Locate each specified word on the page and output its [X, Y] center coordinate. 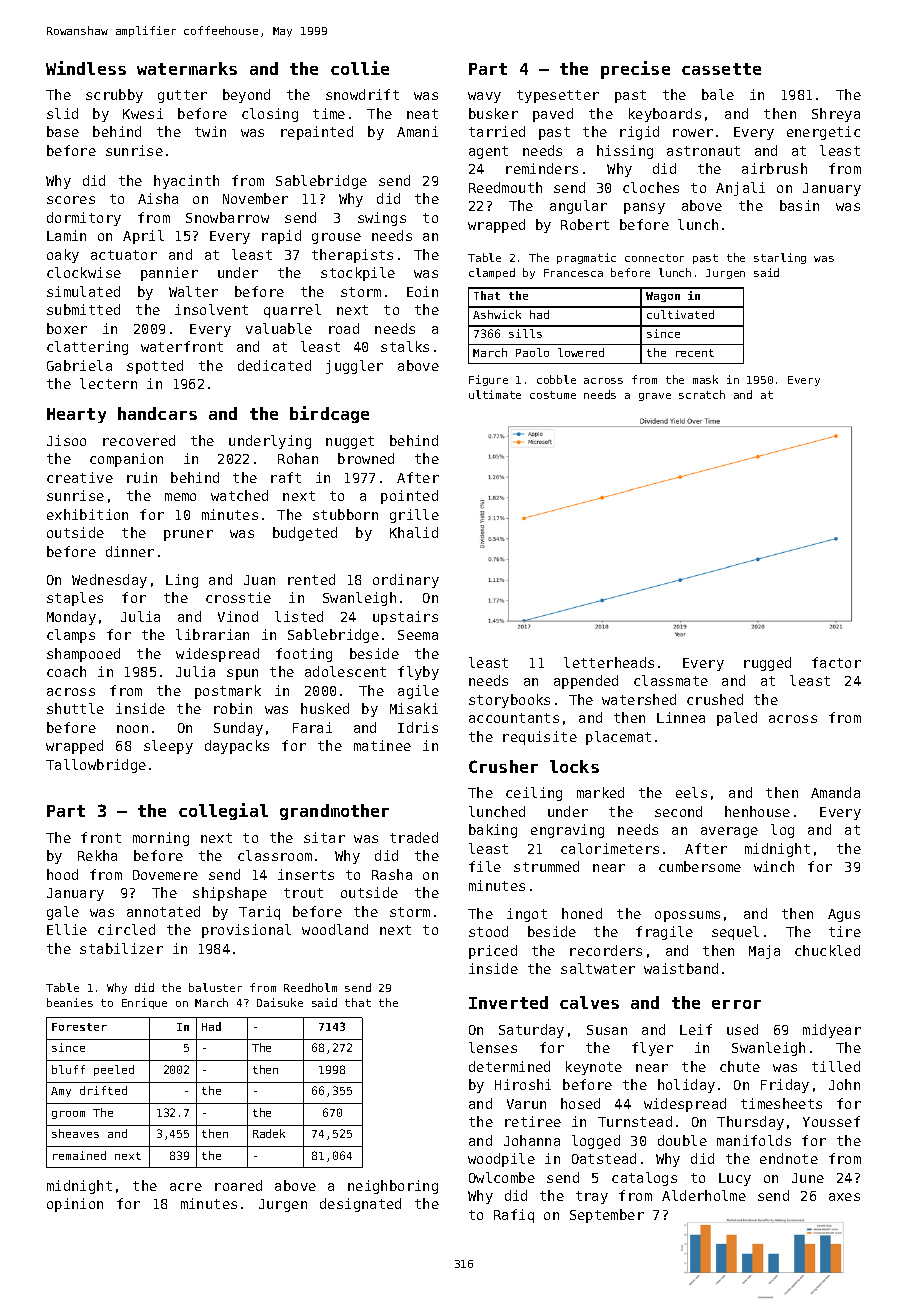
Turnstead [635, 1121]
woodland [335, 929]
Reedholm [310, 987]
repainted [317, 133]
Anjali [740, 189]
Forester [79, 1027]
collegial [223, 811]
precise [635, 70]
